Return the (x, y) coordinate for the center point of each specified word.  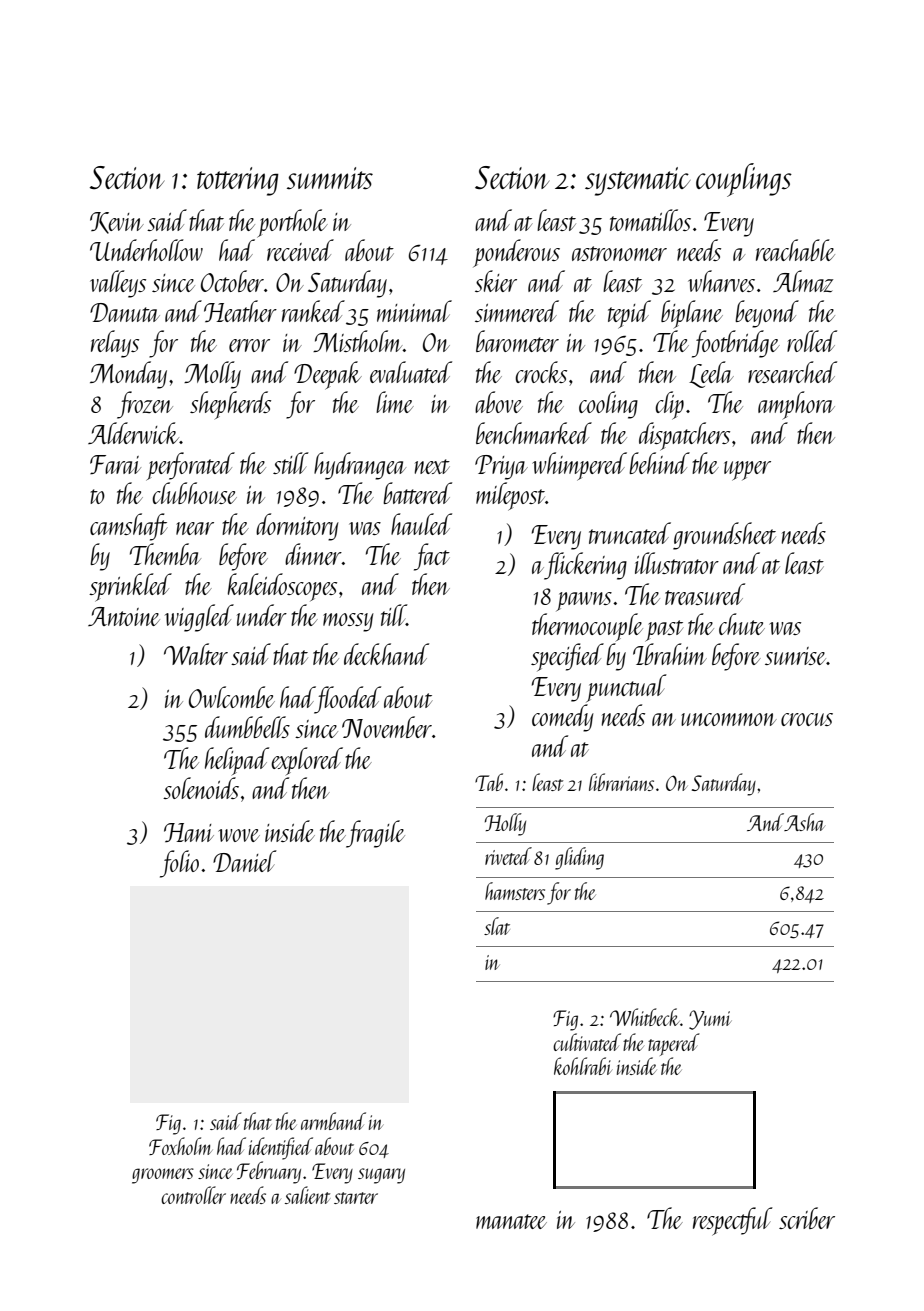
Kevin (117, 223)
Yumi (710, 1020)
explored (307, 761)
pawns (584, 601)
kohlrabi (583, 1066)
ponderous (516, 253)
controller (193, 1195)
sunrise (796, 656)
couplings (744, 180)
